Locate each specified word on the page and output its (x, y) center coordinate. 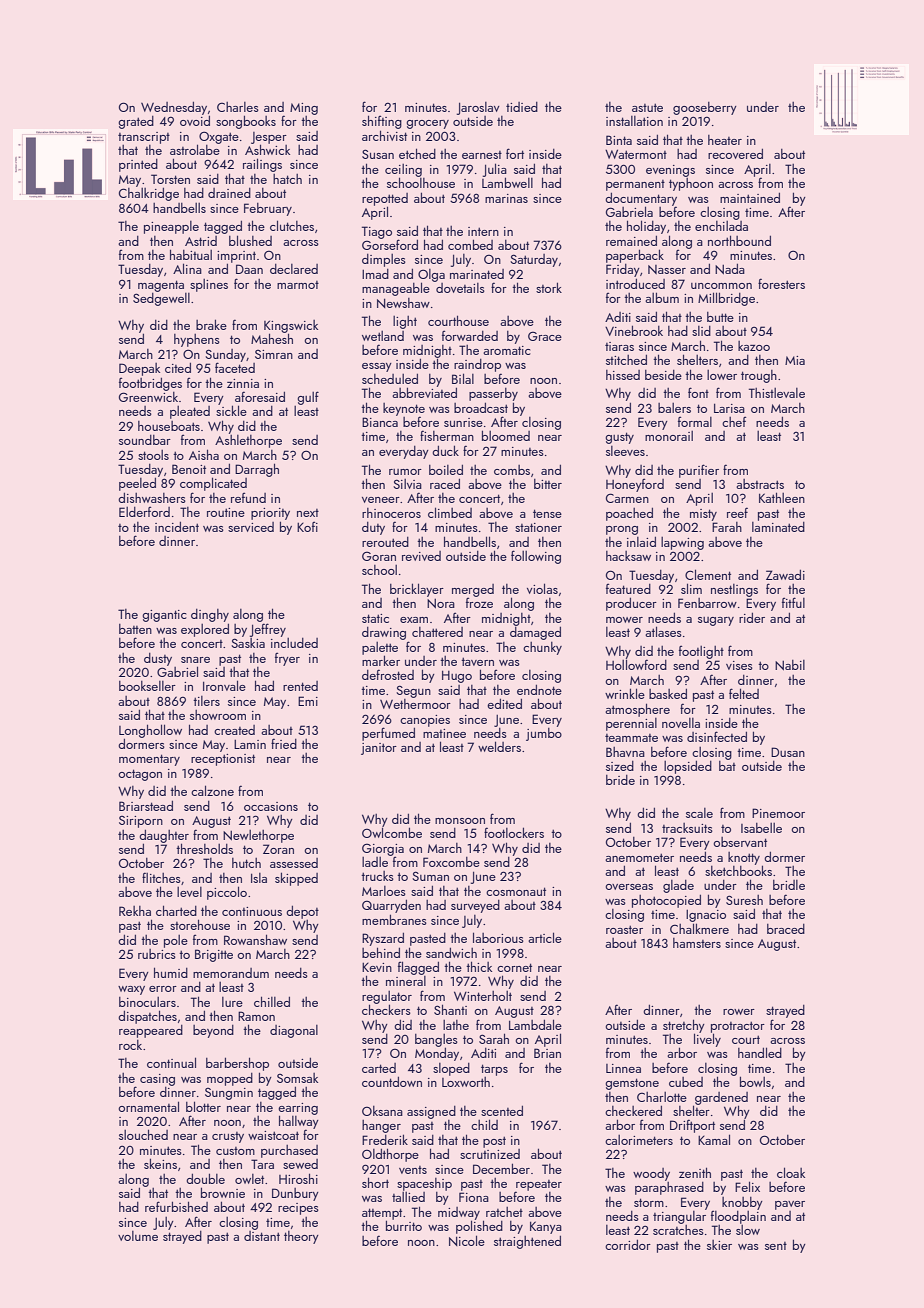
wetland (383, 336)
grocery (427, 124)
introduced (635, 284)
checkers (386, 1009)
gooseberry (705, 108)
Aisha (204, 454)
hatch (287, 179)
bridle (789, 885)
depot (302, 912)
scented (502, 1111)
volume (138, 1236)
